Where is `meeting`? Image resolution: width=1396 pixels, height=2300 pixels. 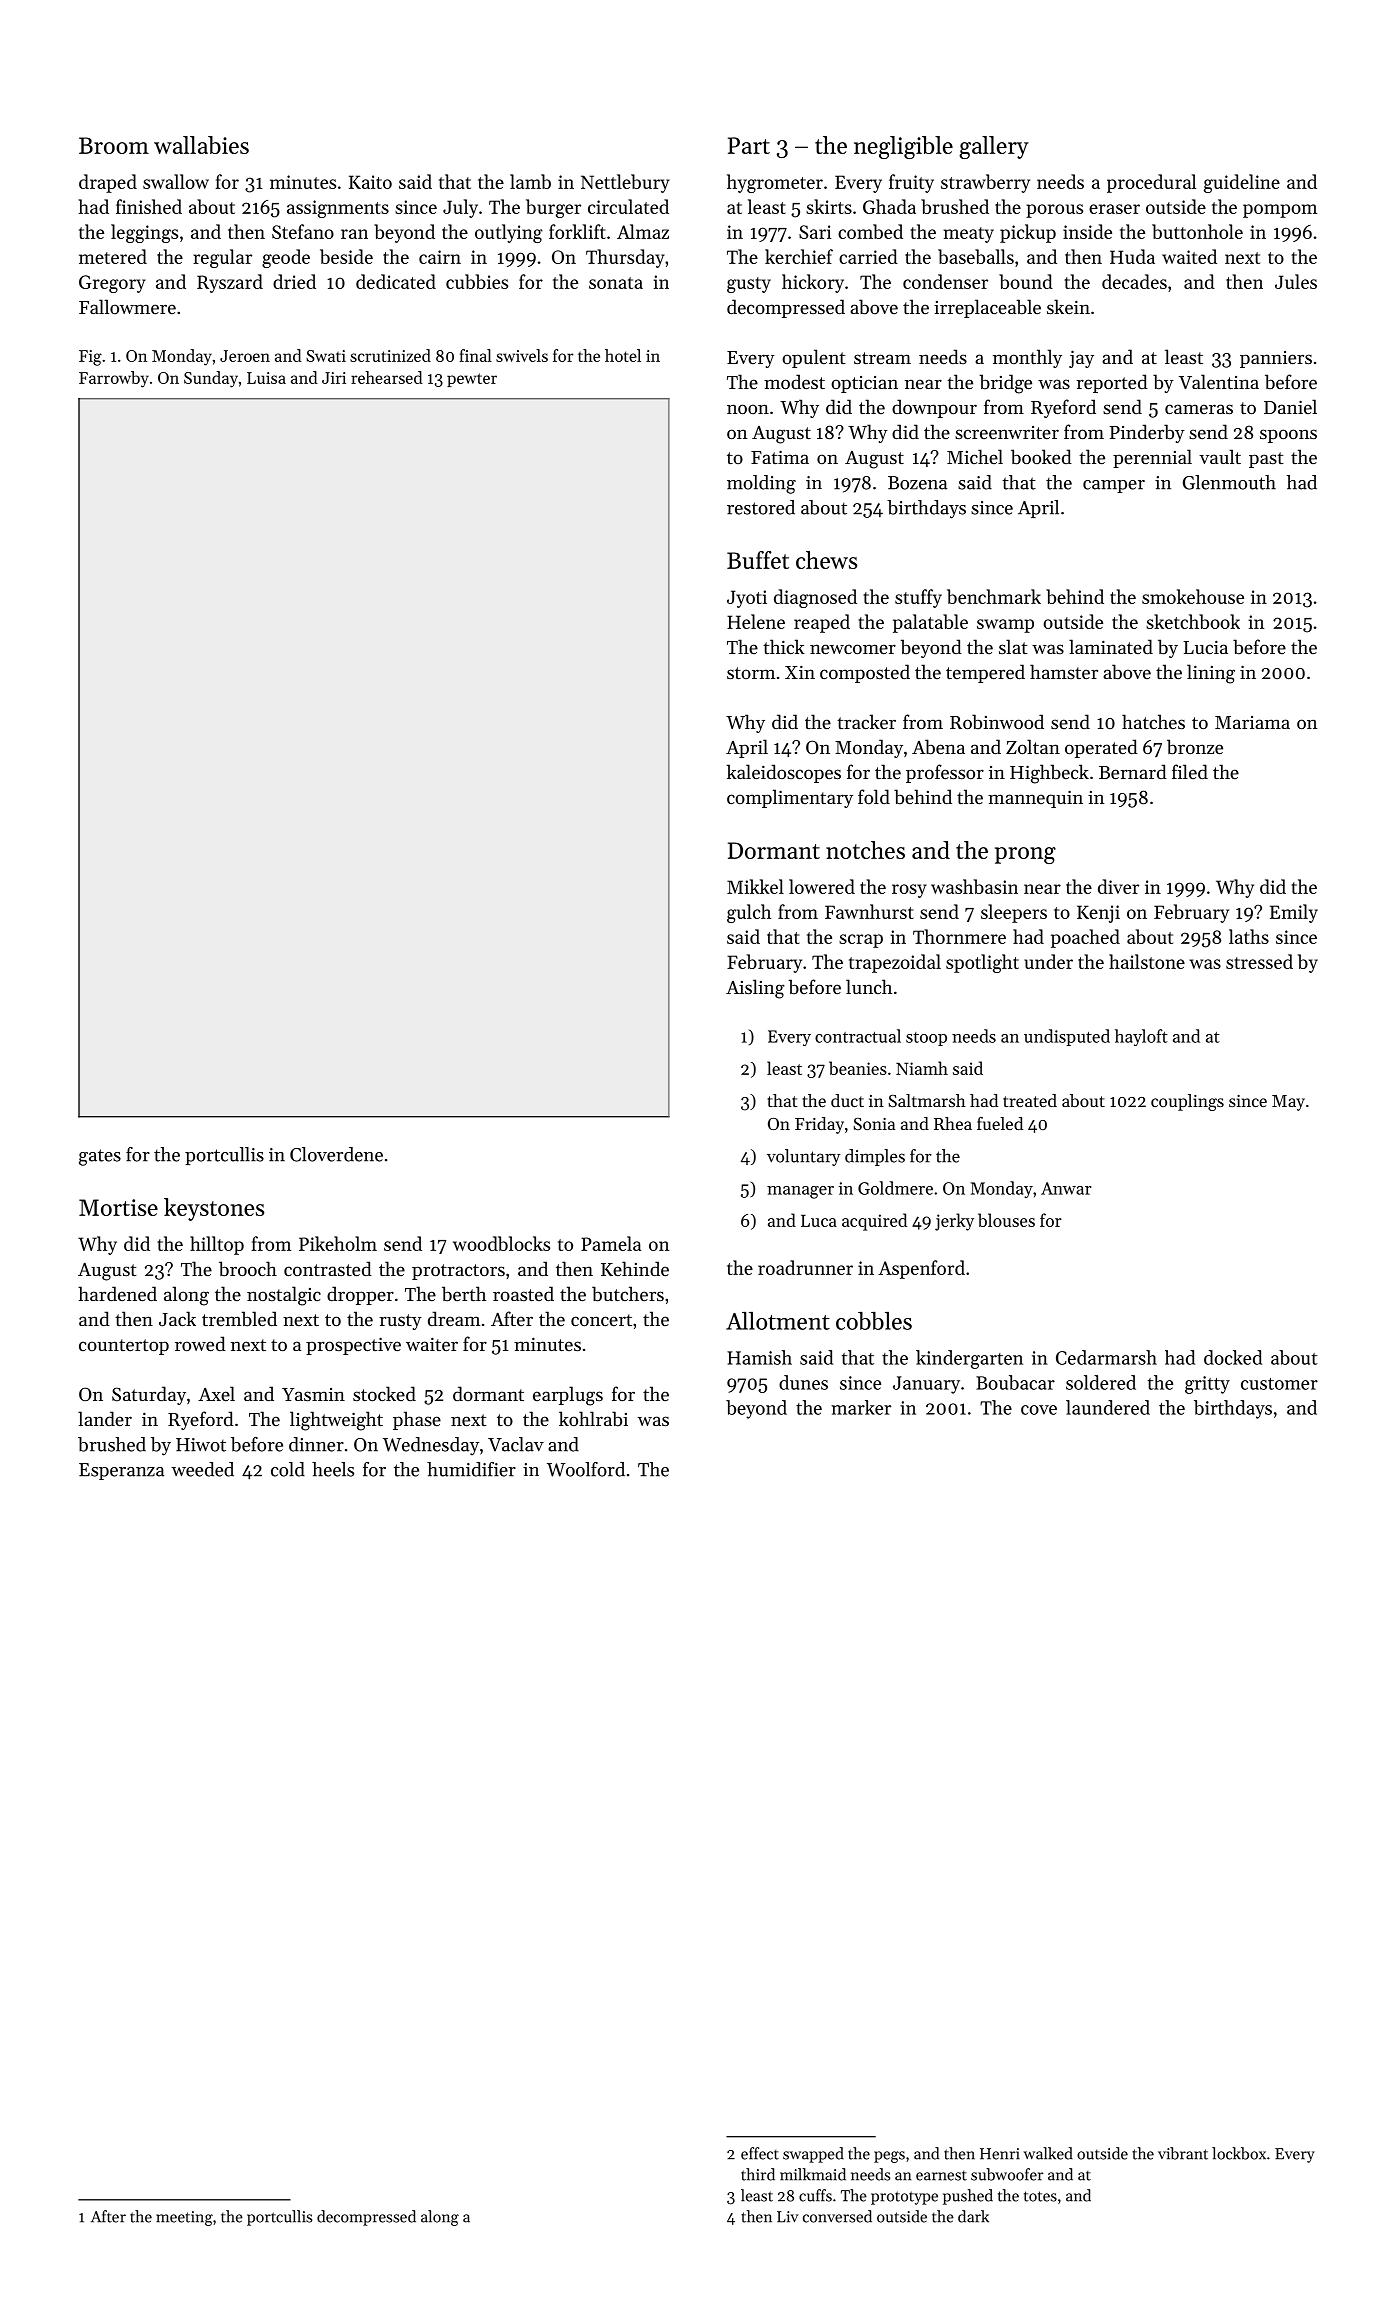
meeting is located at coordinates (184, 2218).
